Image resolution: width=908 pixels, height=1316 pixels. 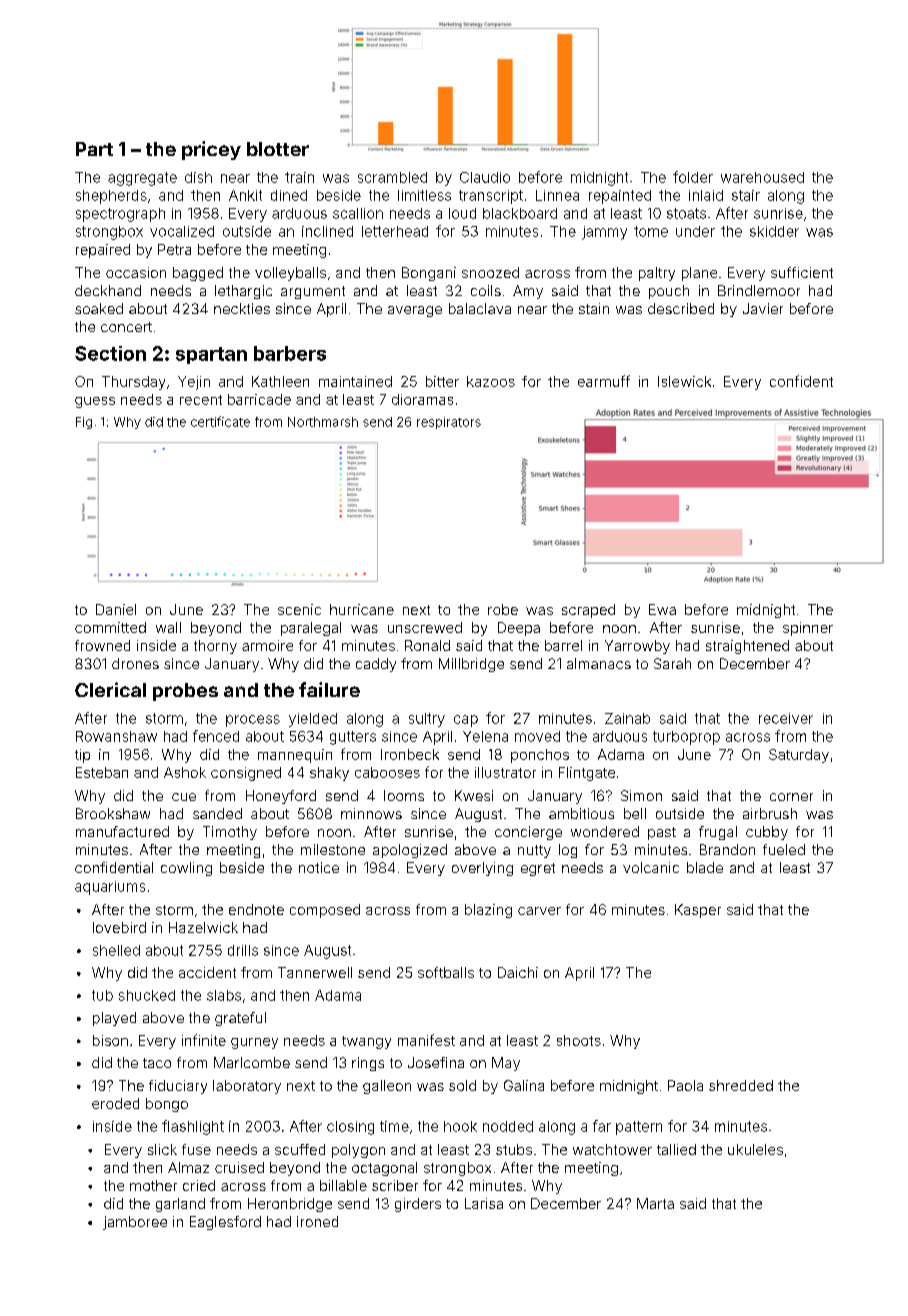 I want to click on apologized, so click(x=410, y=851).
